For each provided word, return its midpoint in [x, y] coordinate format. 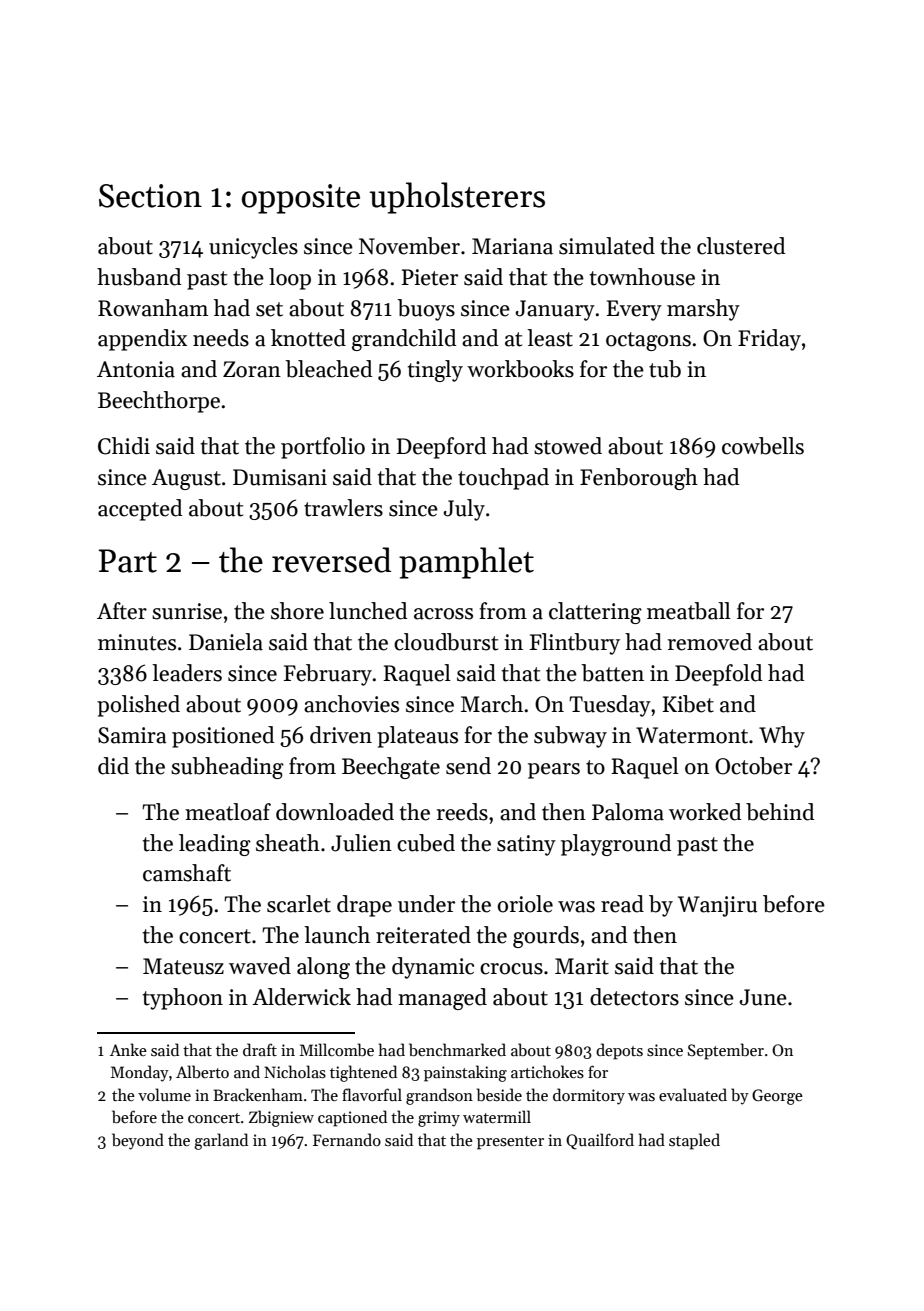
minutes [137, 642]
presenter [510, 1143]
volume [164, 1094]
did [113, 766]
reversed [331, 560]
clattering [595, 613]
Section [150, 196]
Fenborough [639, 479]
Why [782, 737]
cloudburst [446, 642]
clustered [741, 246]
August [186, 479]
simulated [607, 246]
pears [554, 771]
